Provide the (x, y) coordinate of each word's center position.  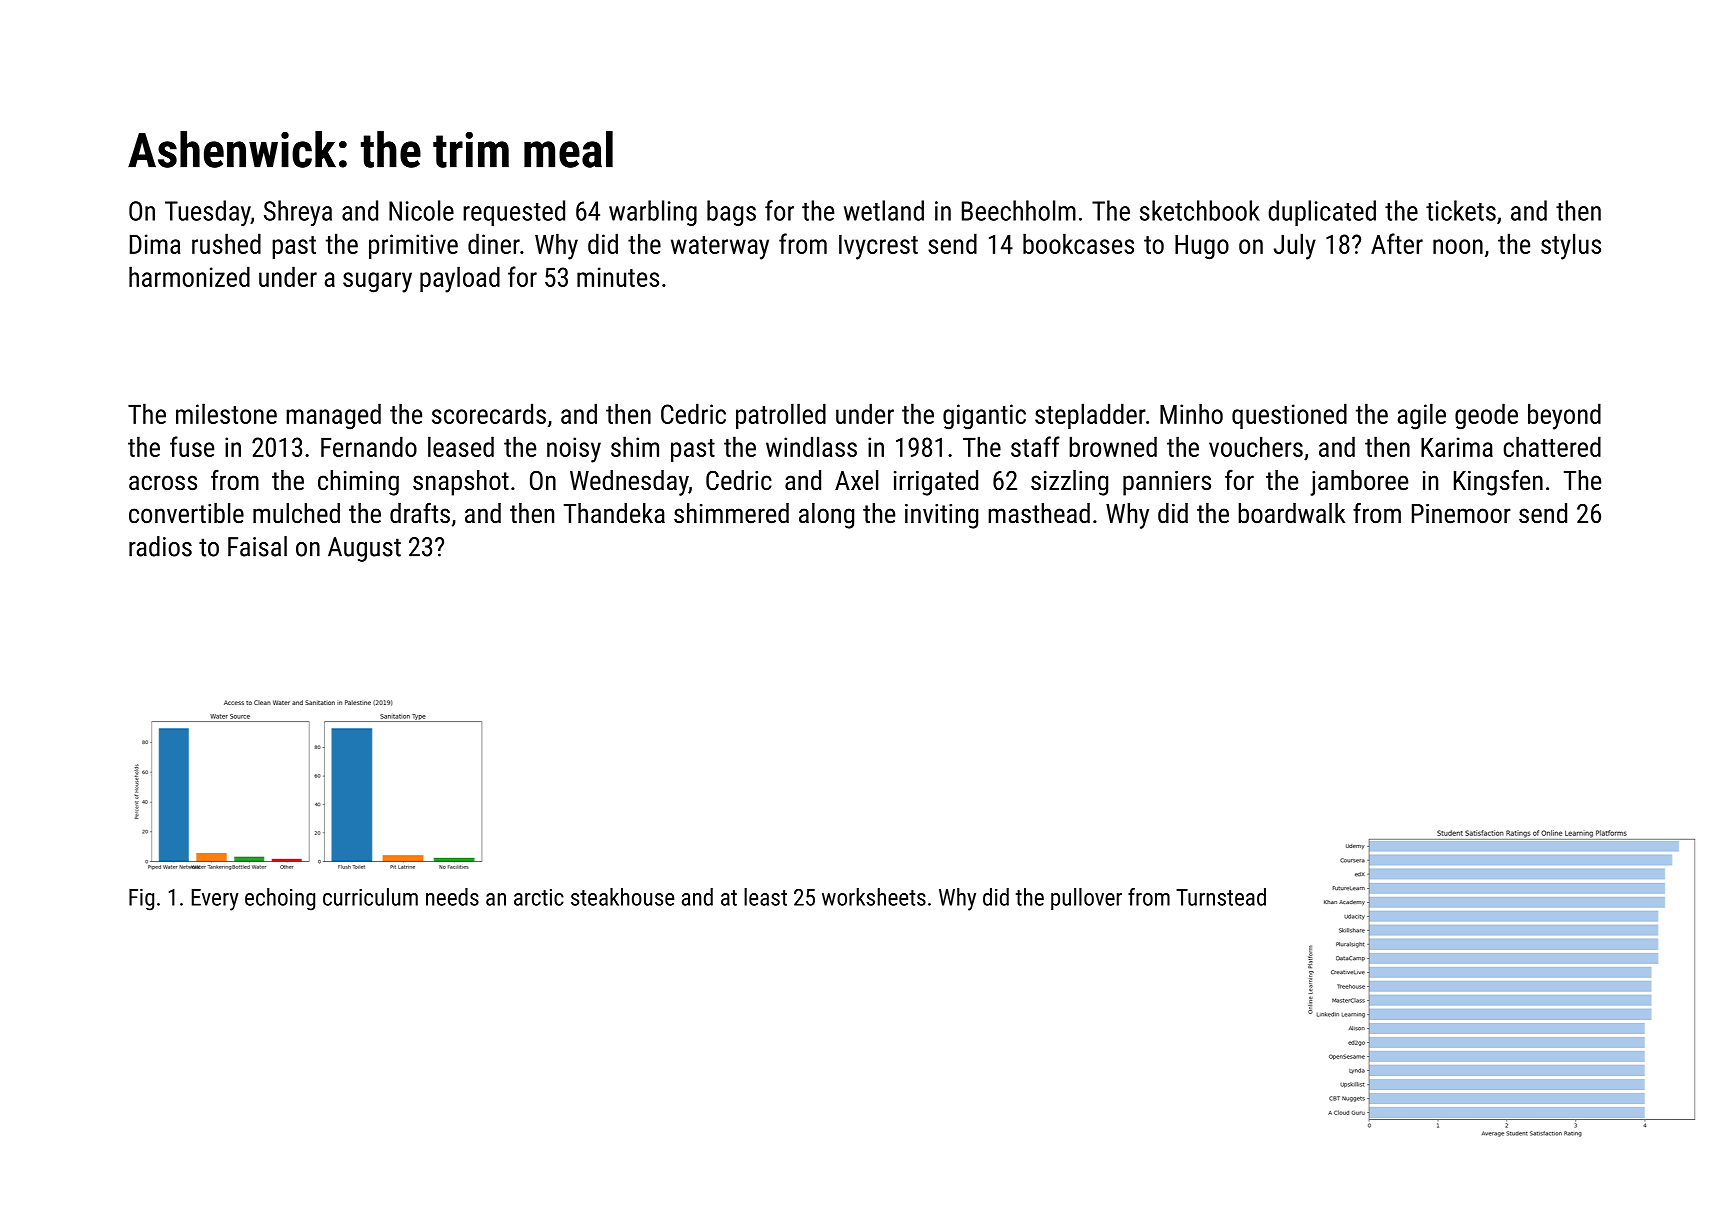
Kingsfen (1498, 482)
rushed (226, 243)
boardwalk (1291, 513)
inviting (941, 516)
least (765, 897)
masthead (1039, 513)
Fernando (369, 446)
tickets (1461, 210)
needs (452, 897)
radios (160, 546)
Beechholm (1019, 210)
